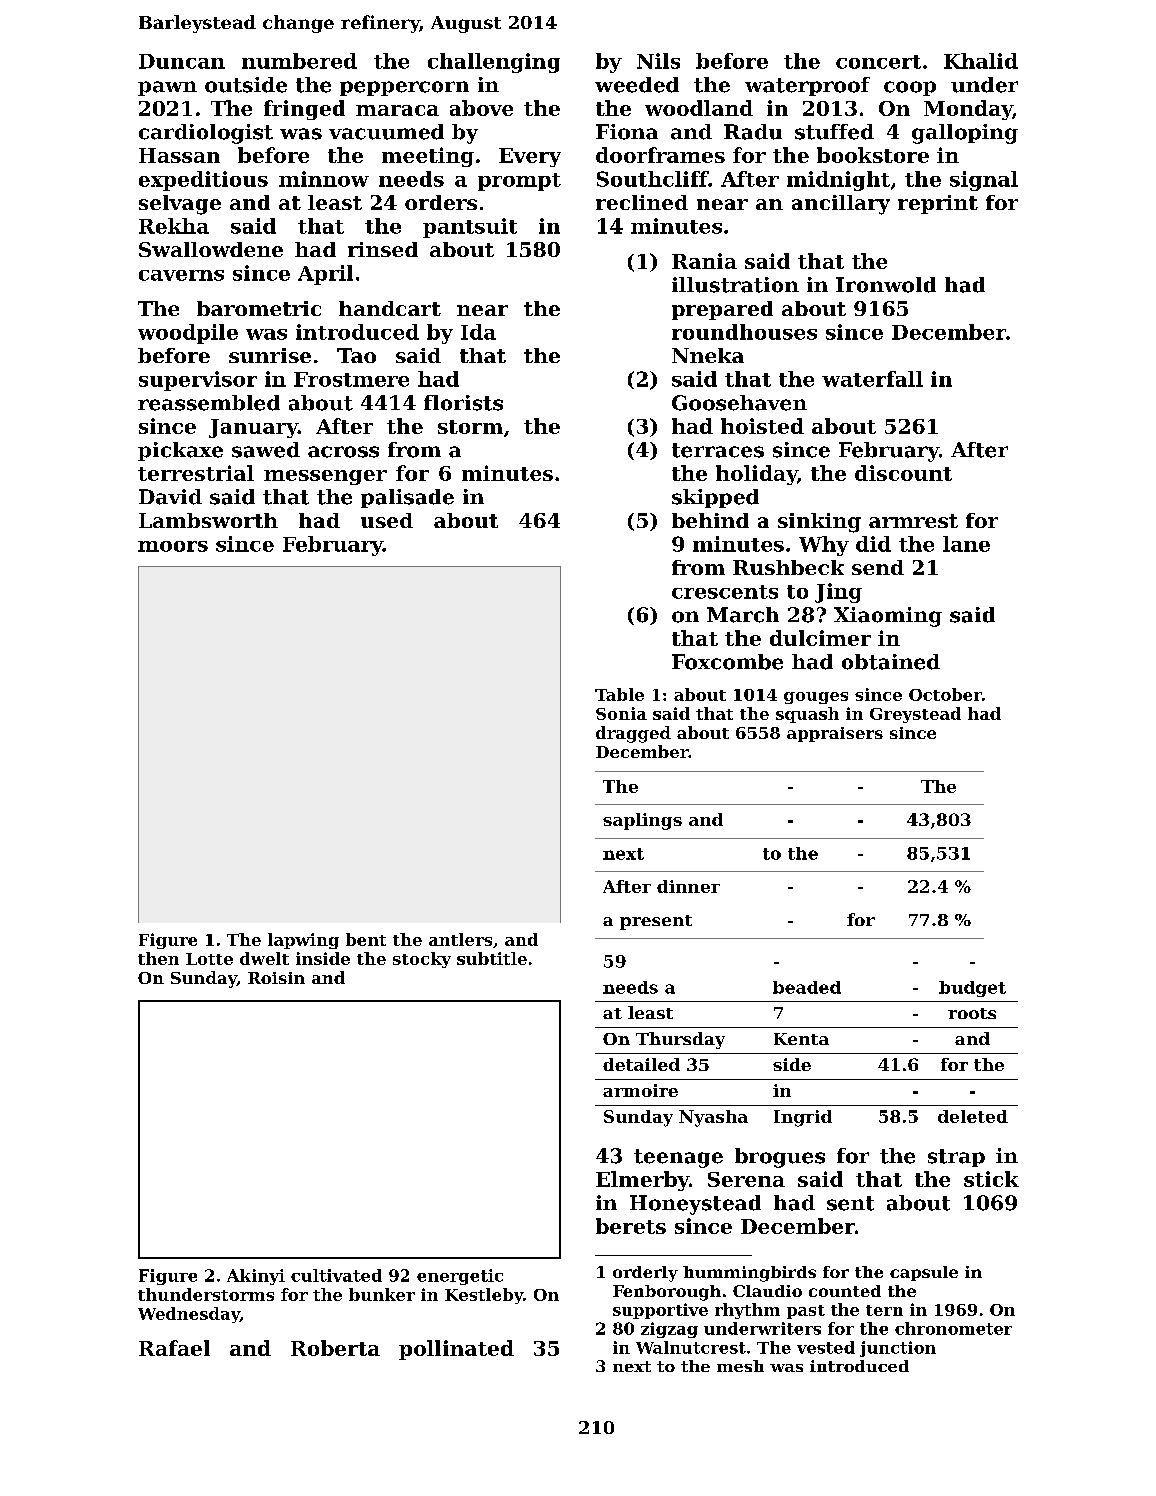 Image resolution: width=1156 pixels, height=1496 pixels. What do you see at coordinates (780, 1158) in the screenshot?
I see `brogues` at bounding box center [780, 1158].
